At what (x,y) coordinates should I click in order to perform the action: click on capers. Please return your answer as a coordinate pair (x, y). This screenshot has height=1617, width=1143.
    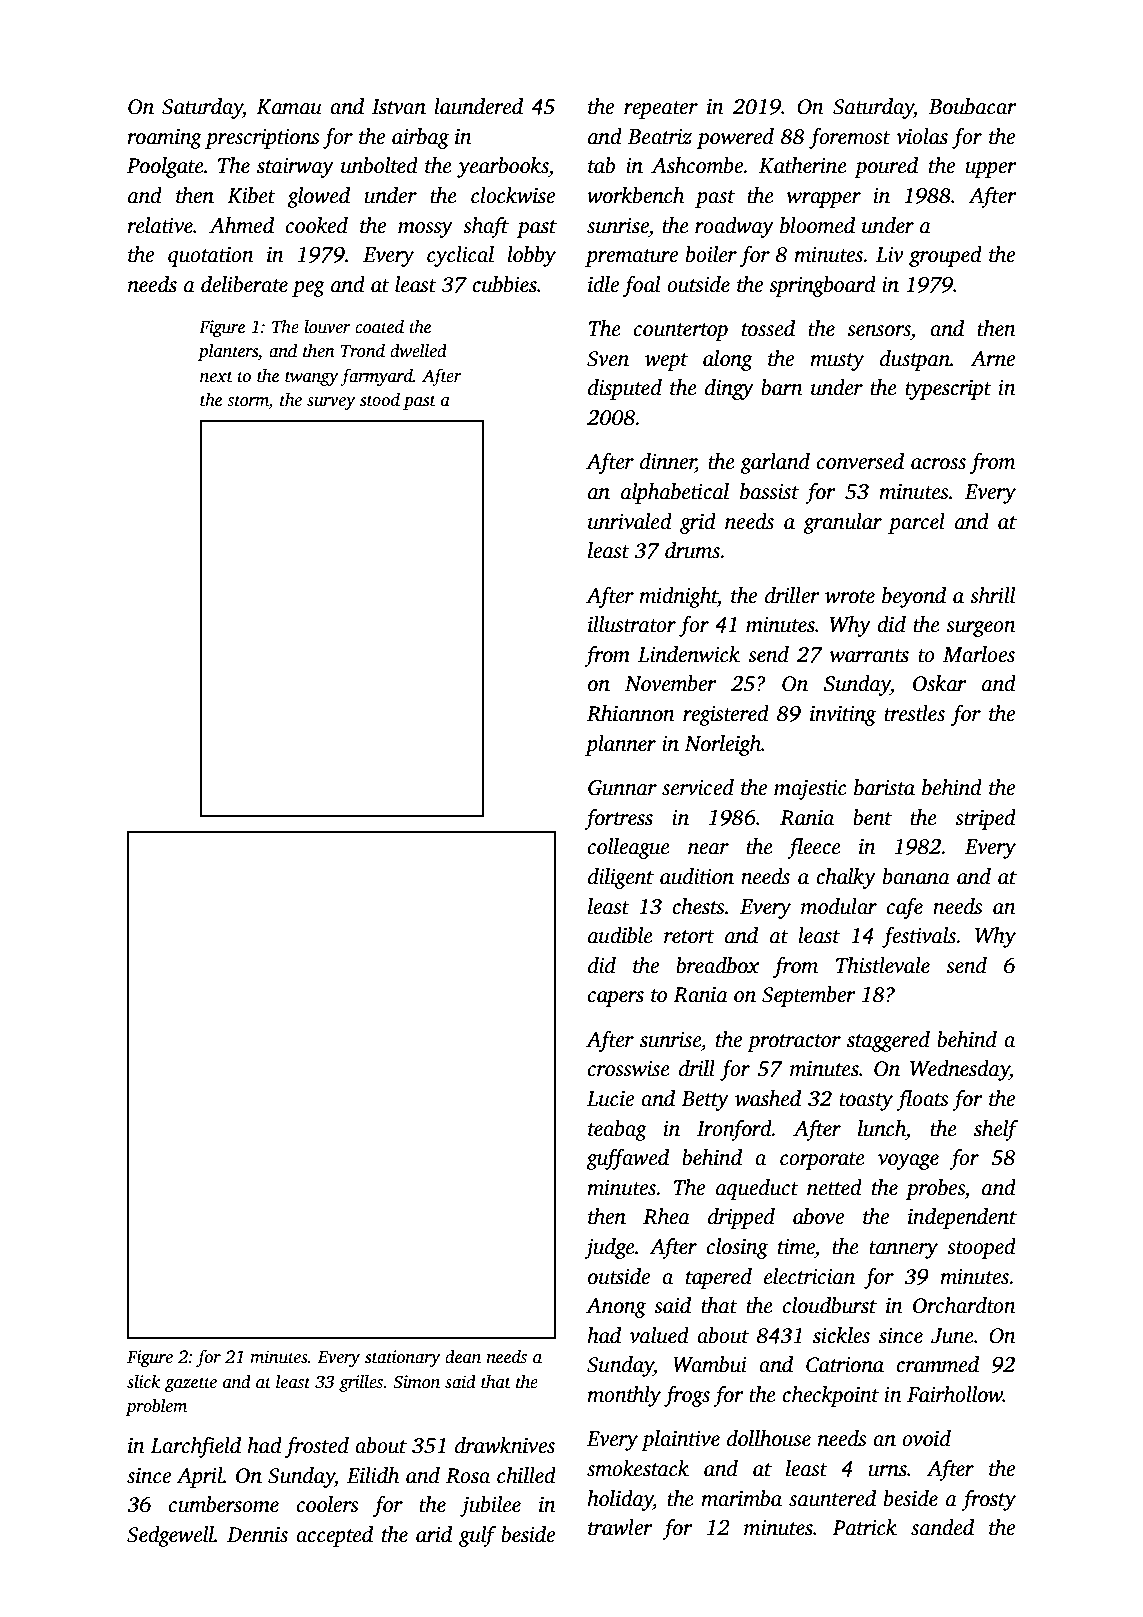
    Looking at the image, I should click on (616, 999).
